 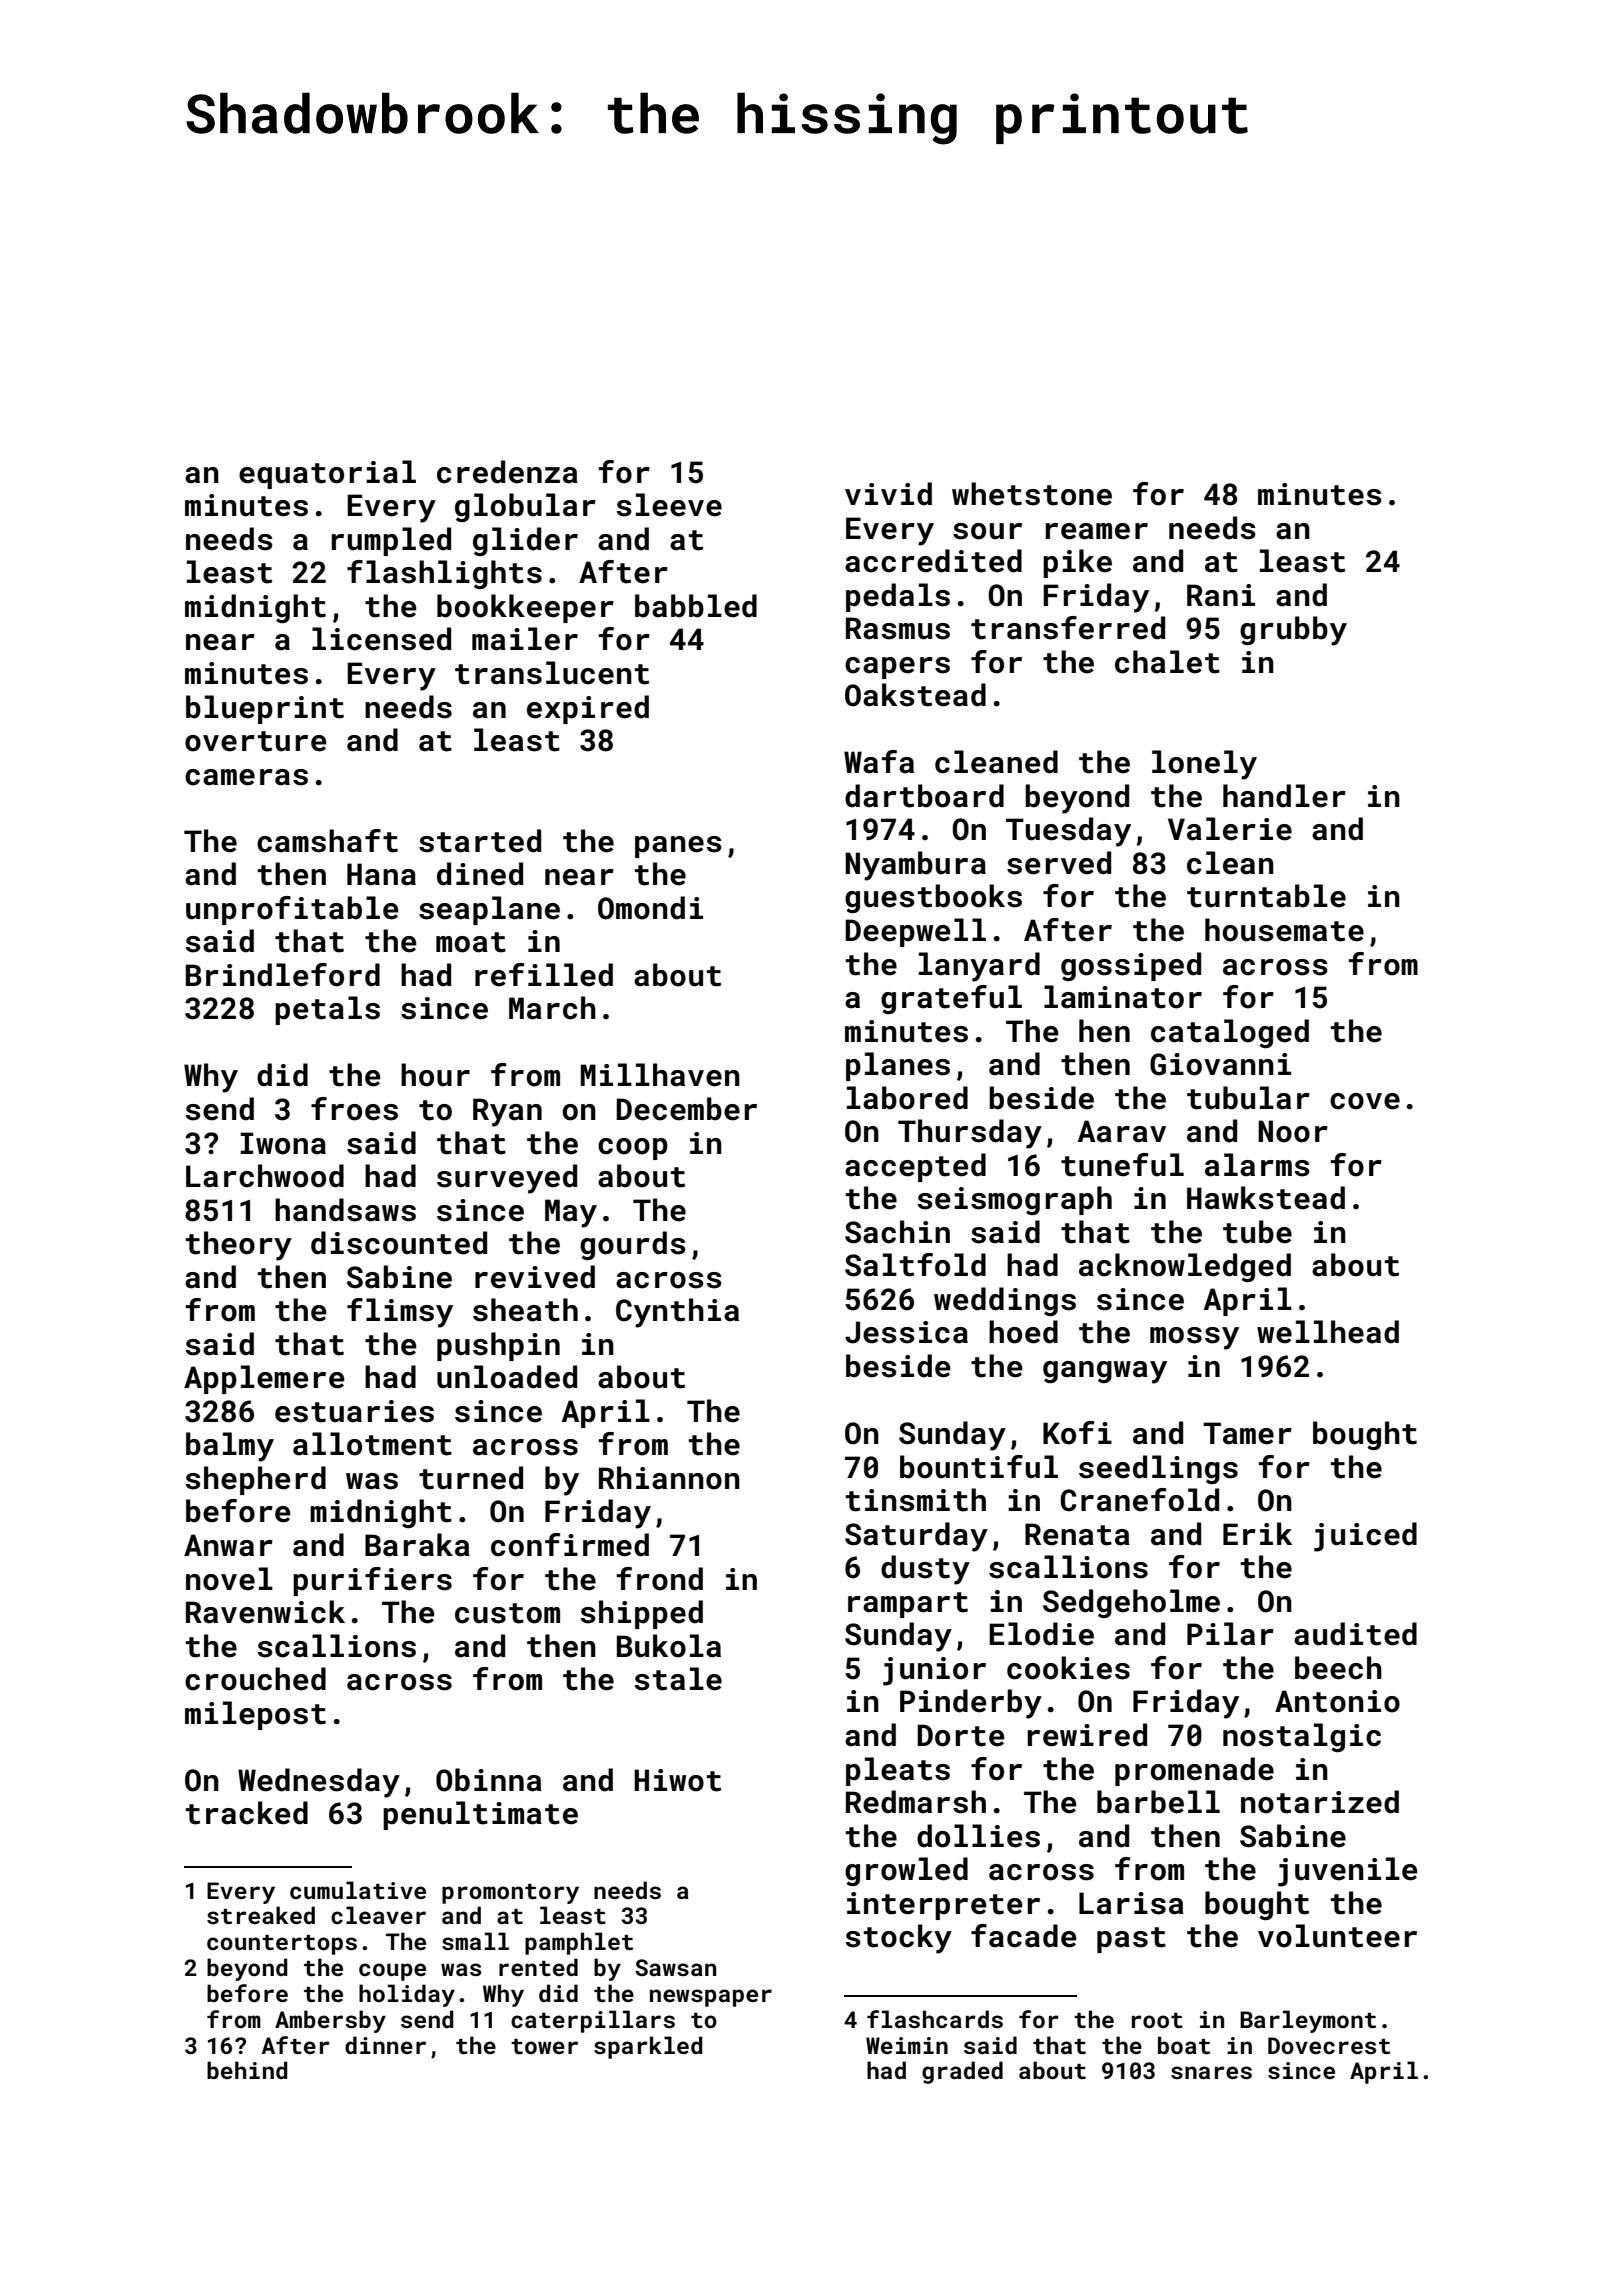 I want to click on Obinna, so click(x=489, y=1780).
